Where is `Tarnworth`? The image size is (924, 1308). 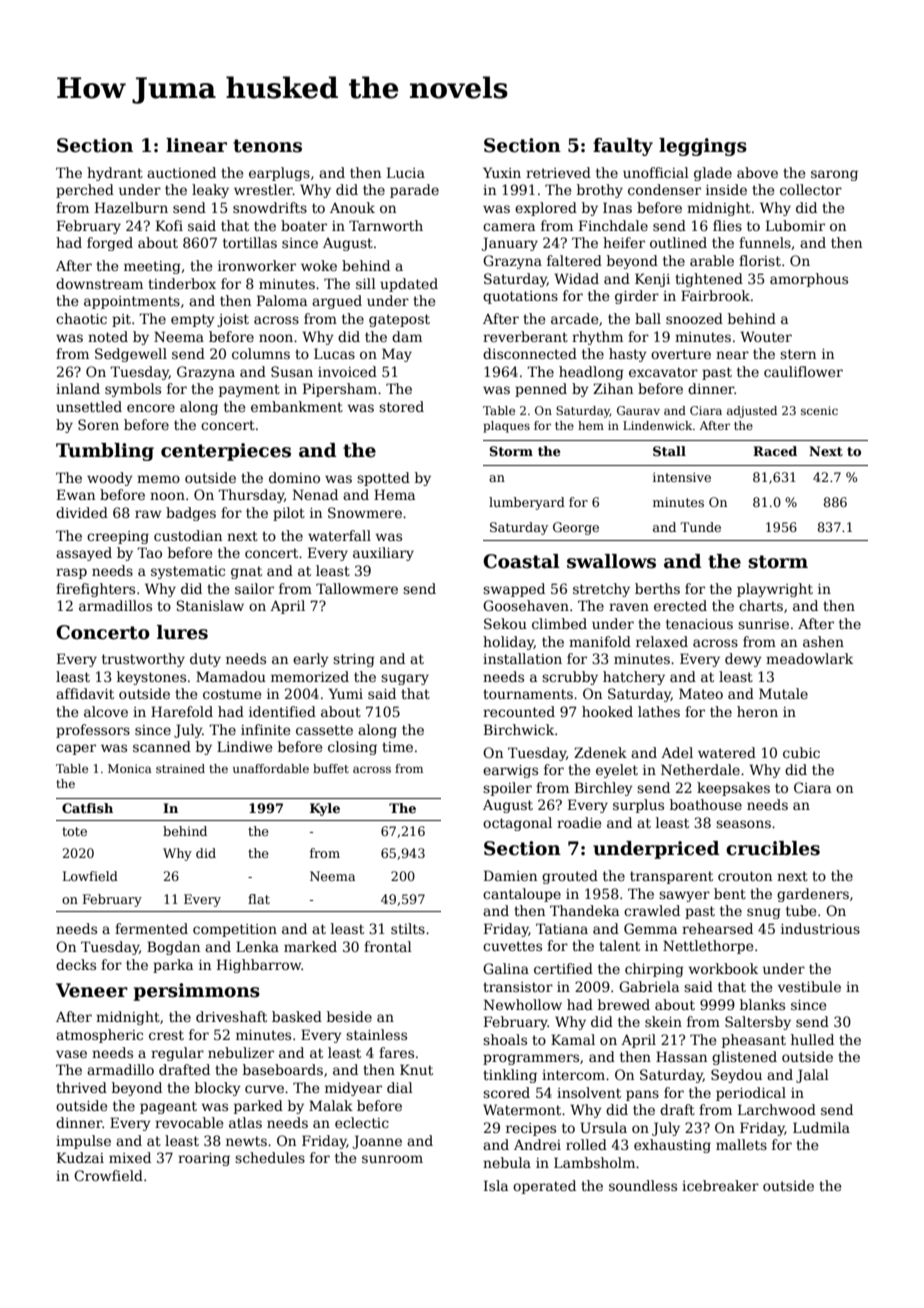
Tarnworth is located at coordinates (386, 225).
